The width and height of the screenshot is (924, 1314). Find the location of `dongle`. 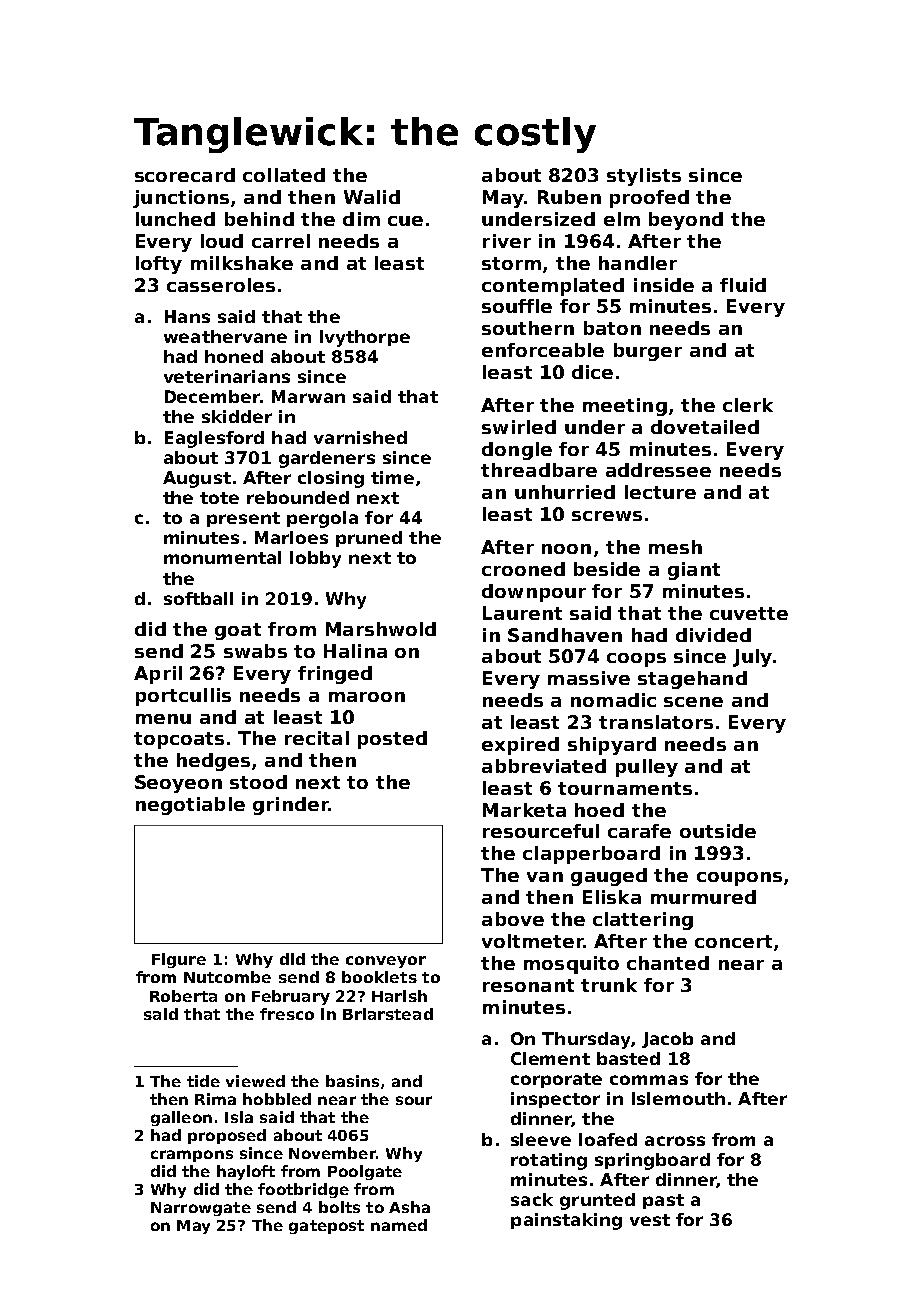

dongle is located at coordinates (517, 451).
